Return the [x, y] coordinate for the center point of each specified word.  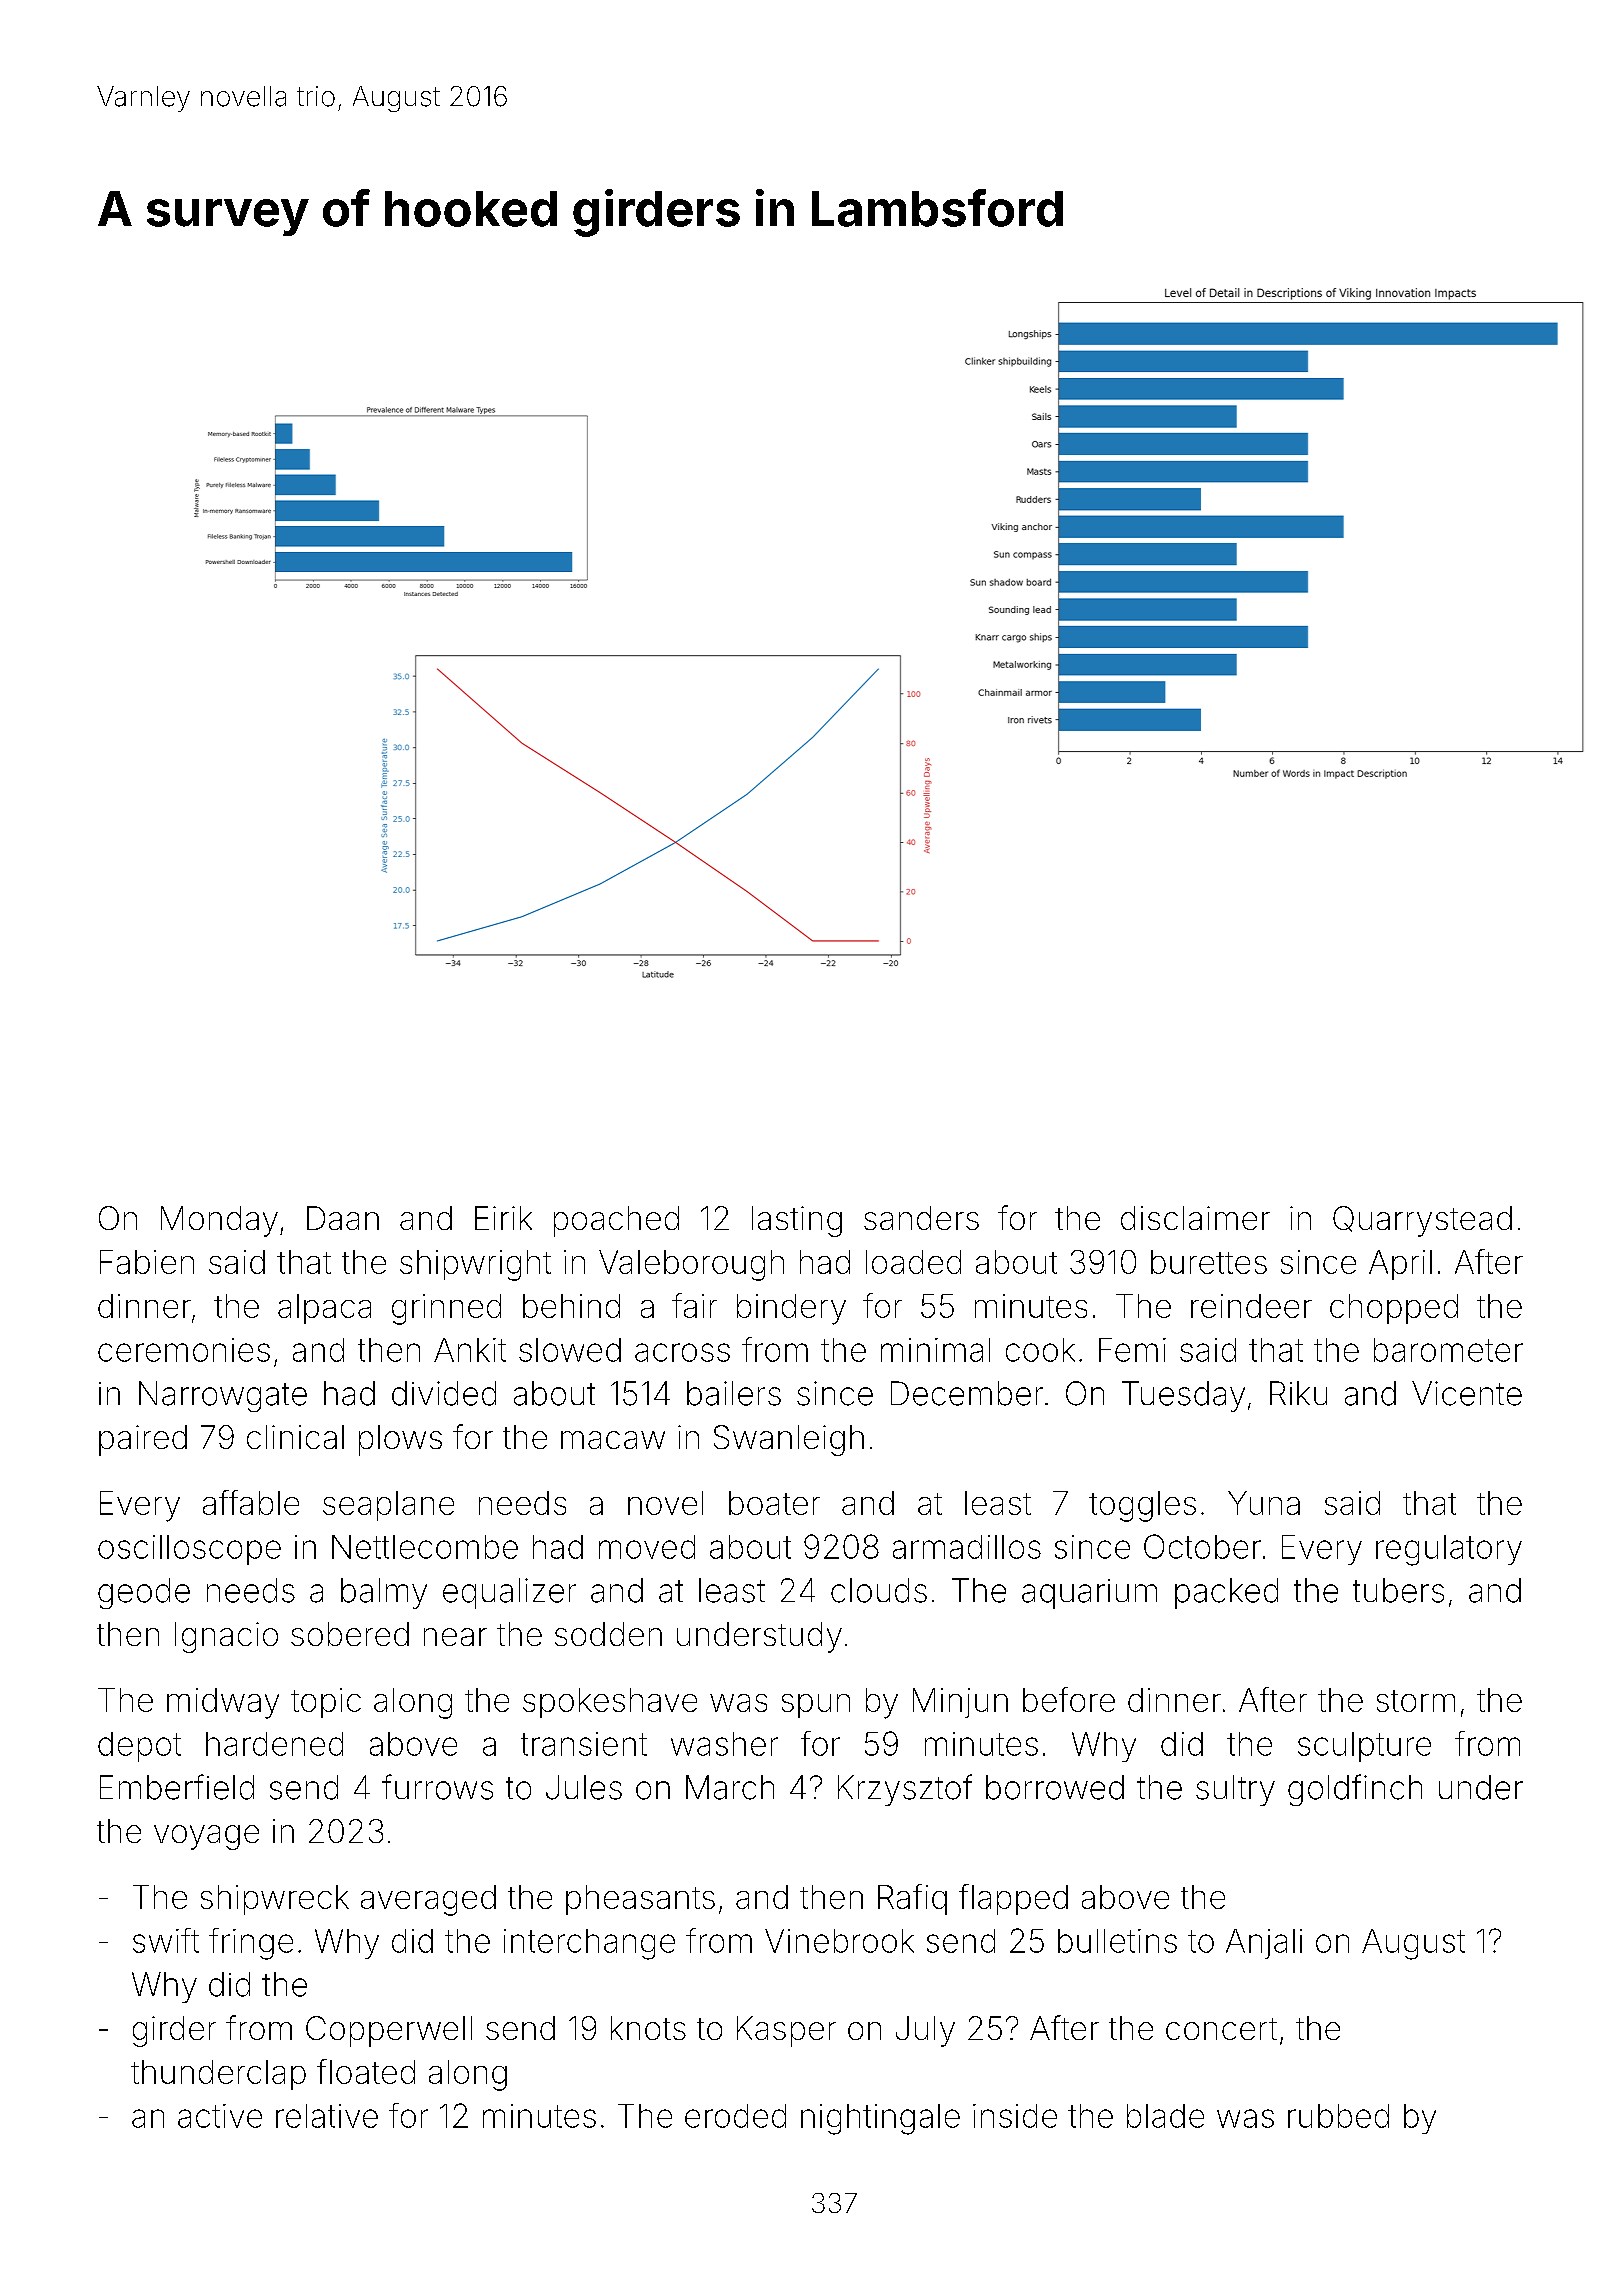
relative [327, 2116]
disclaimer [1195, 1218]
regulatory [1449, 1550]
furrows [437, 1787]
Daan [343, 1218]
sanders [921, 1218]
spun [816, 1706]
